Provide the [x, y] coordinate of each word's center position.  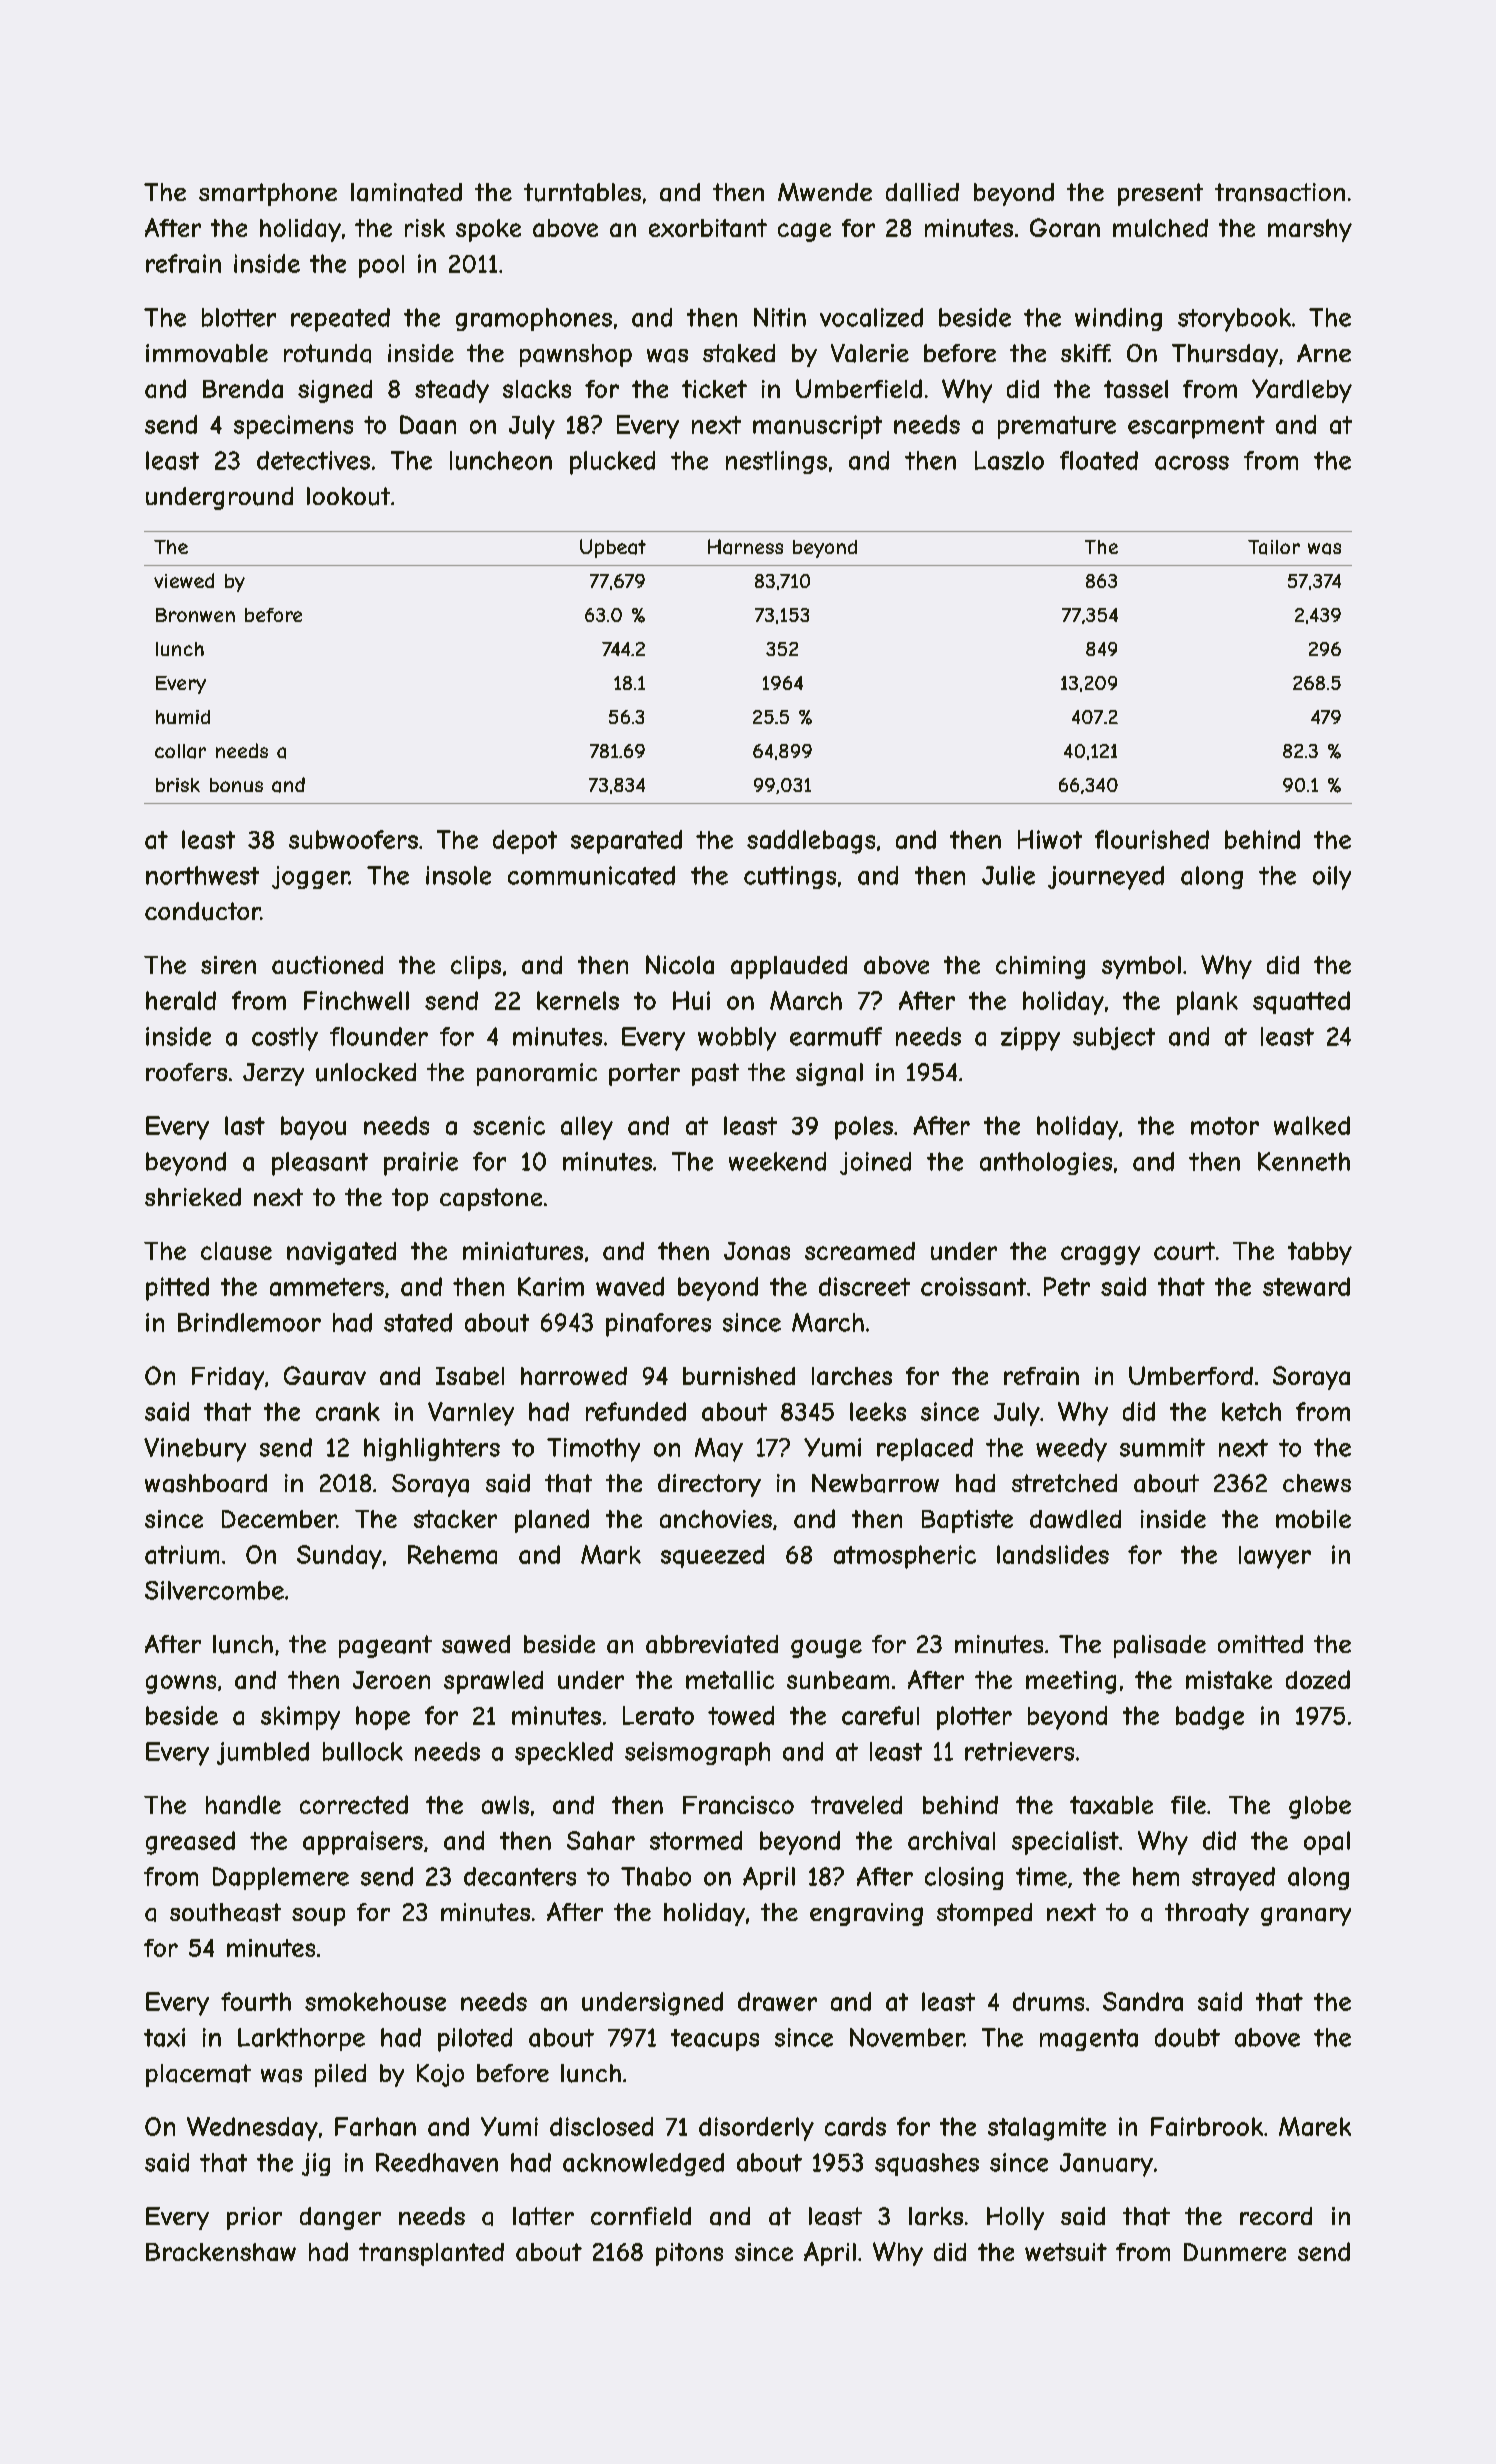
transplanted [431, 2254]
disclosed [601, 2126]
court [1184, 1251]
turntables [582, 192]
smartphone [268, 194]
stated [418, 1322]
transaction [1280, 192]
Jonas [757, 1251]
